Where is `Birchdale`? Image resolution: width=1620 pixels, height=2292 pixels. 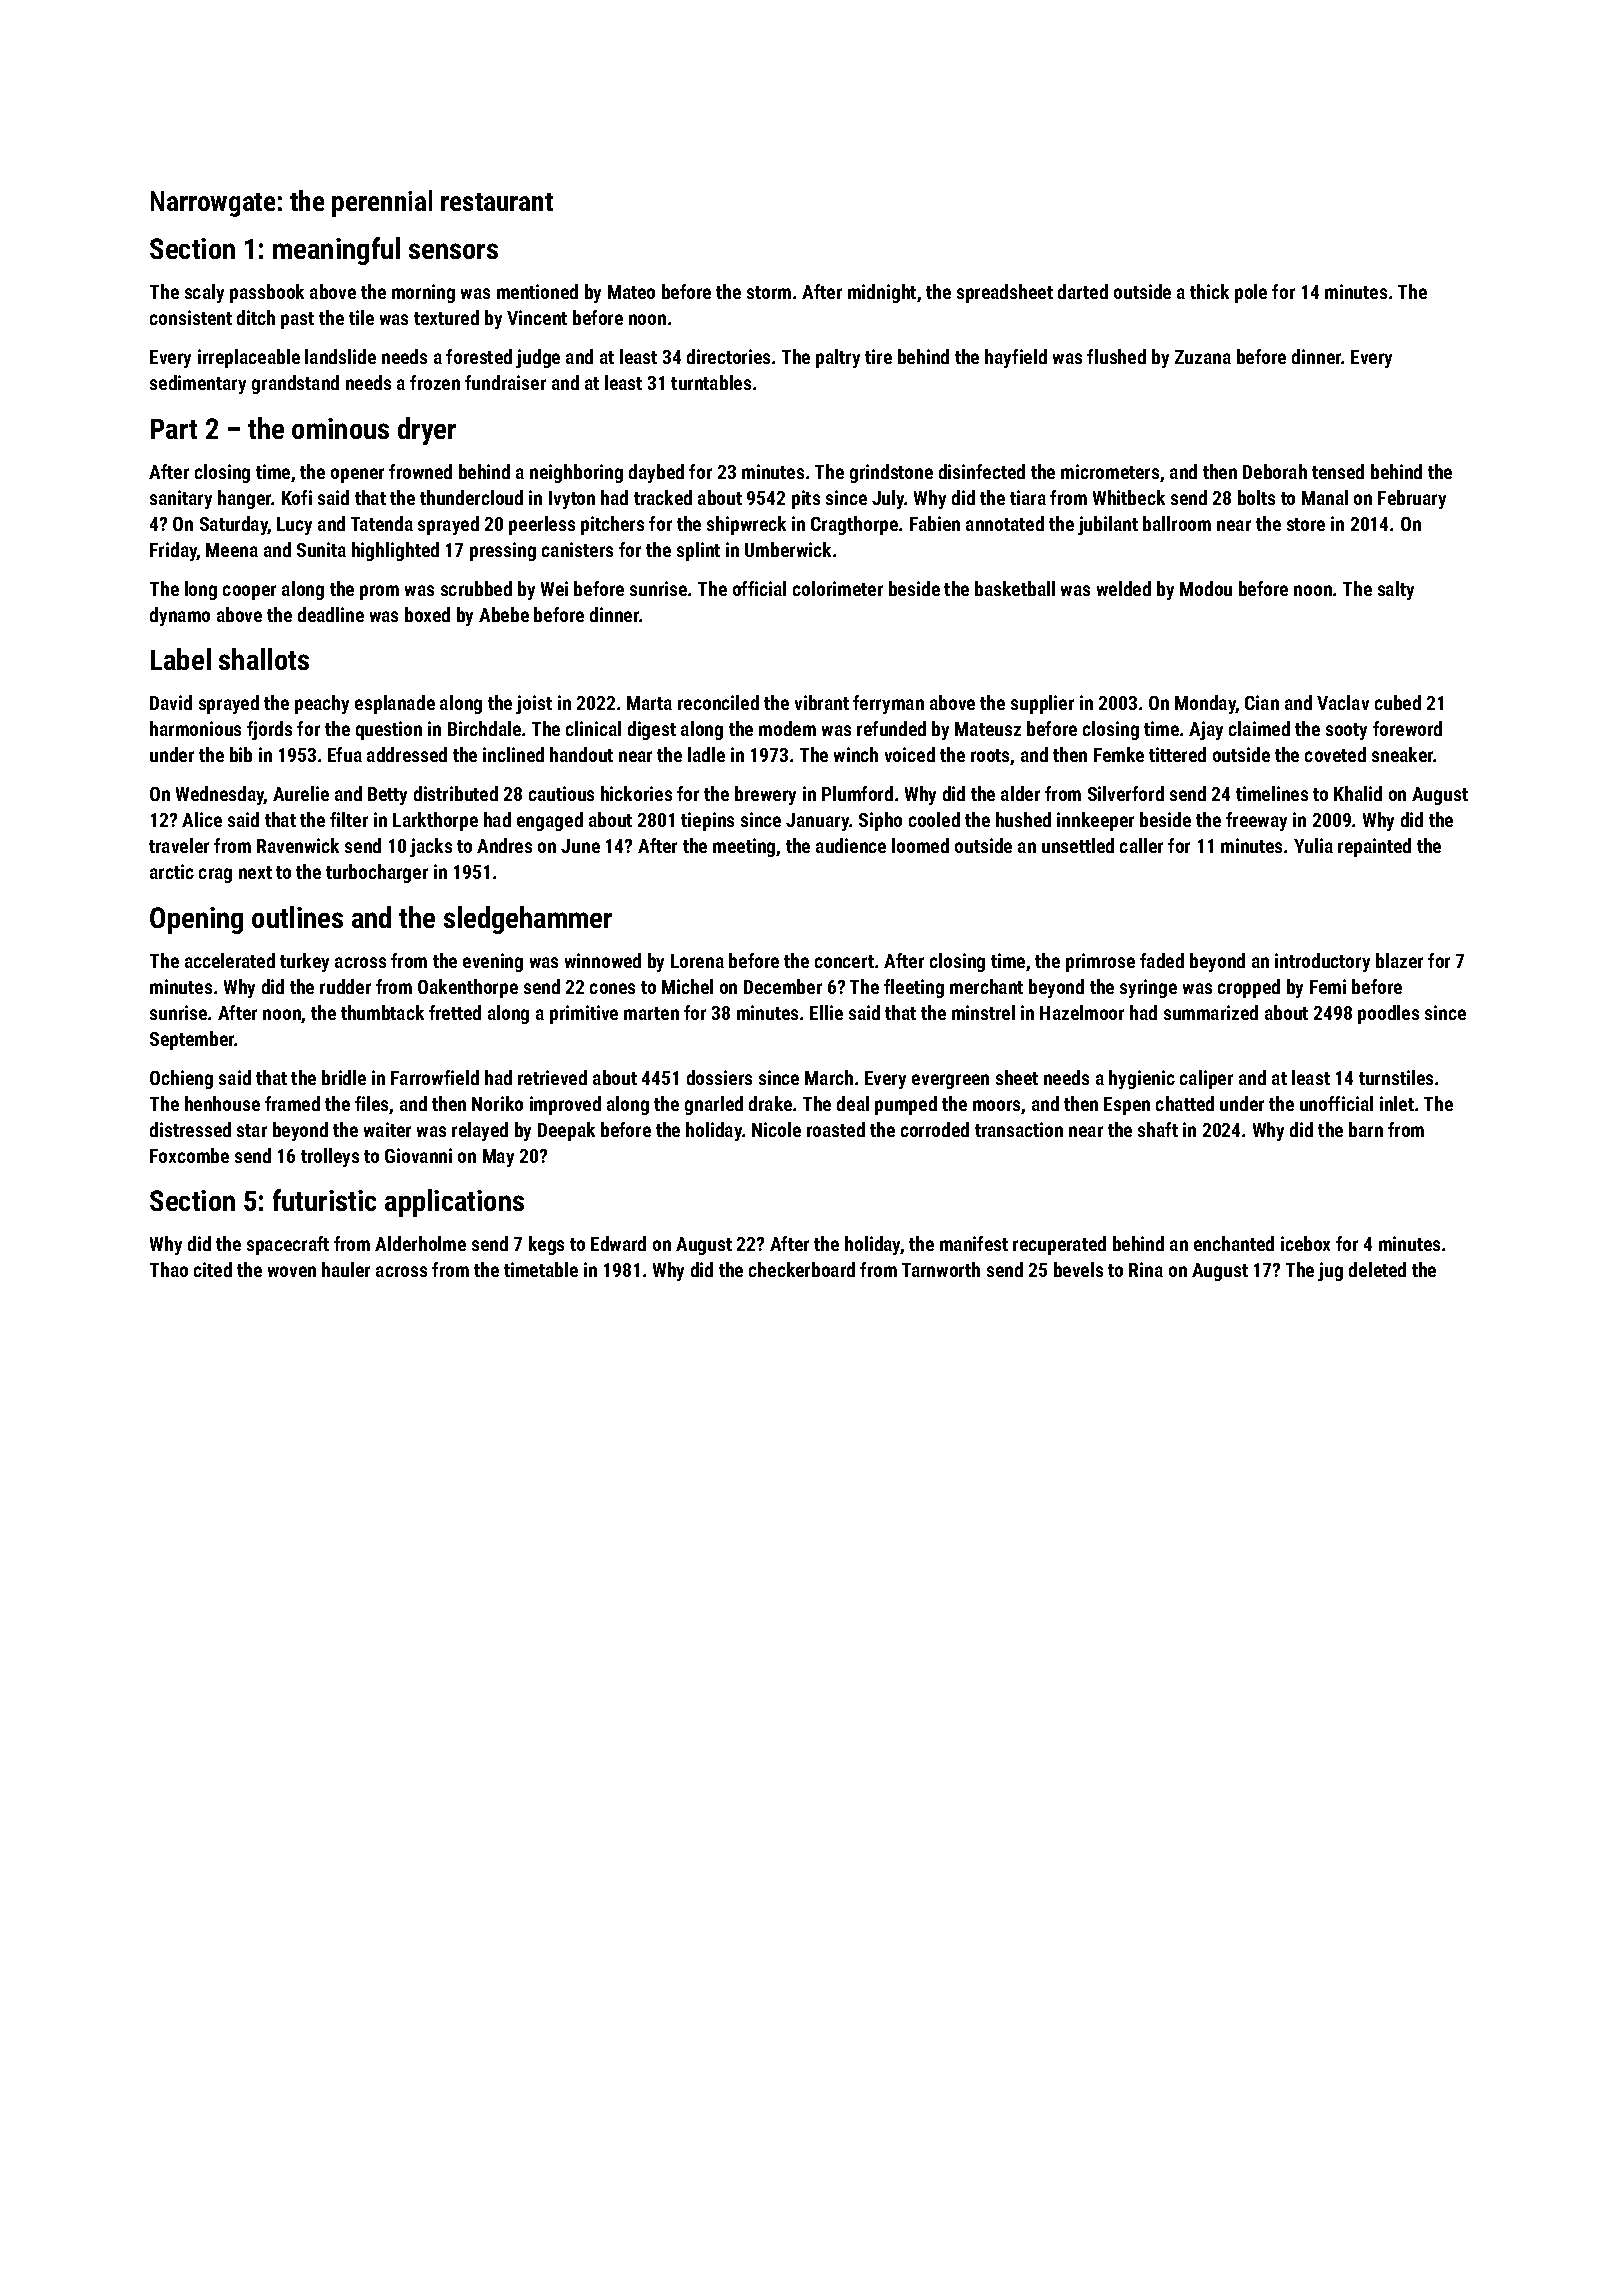
Birchdale is located at coordinates (484, 728).
